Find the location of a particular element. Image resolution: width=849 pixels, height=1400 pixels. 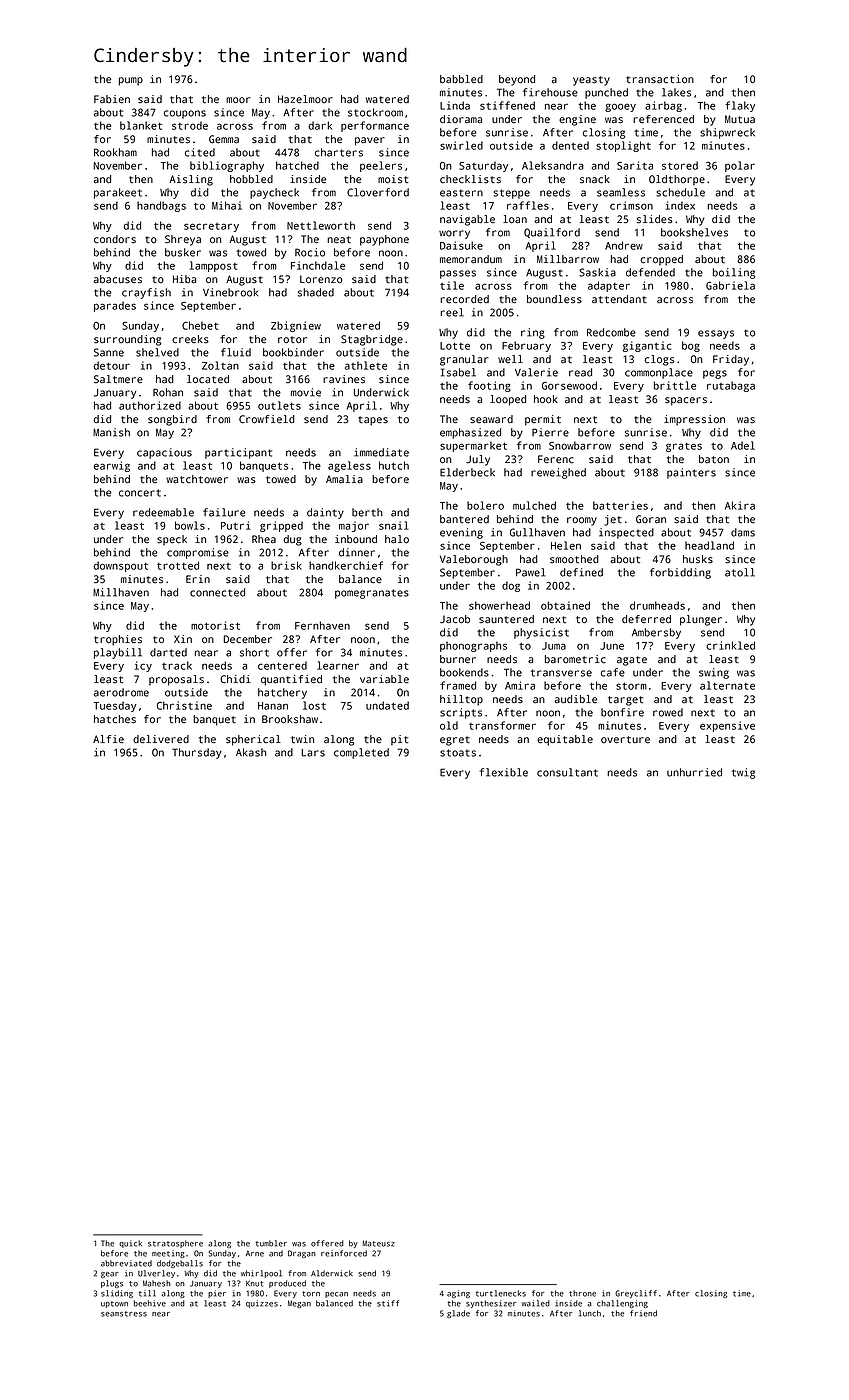

pump is located at coordinates (131, 81).
